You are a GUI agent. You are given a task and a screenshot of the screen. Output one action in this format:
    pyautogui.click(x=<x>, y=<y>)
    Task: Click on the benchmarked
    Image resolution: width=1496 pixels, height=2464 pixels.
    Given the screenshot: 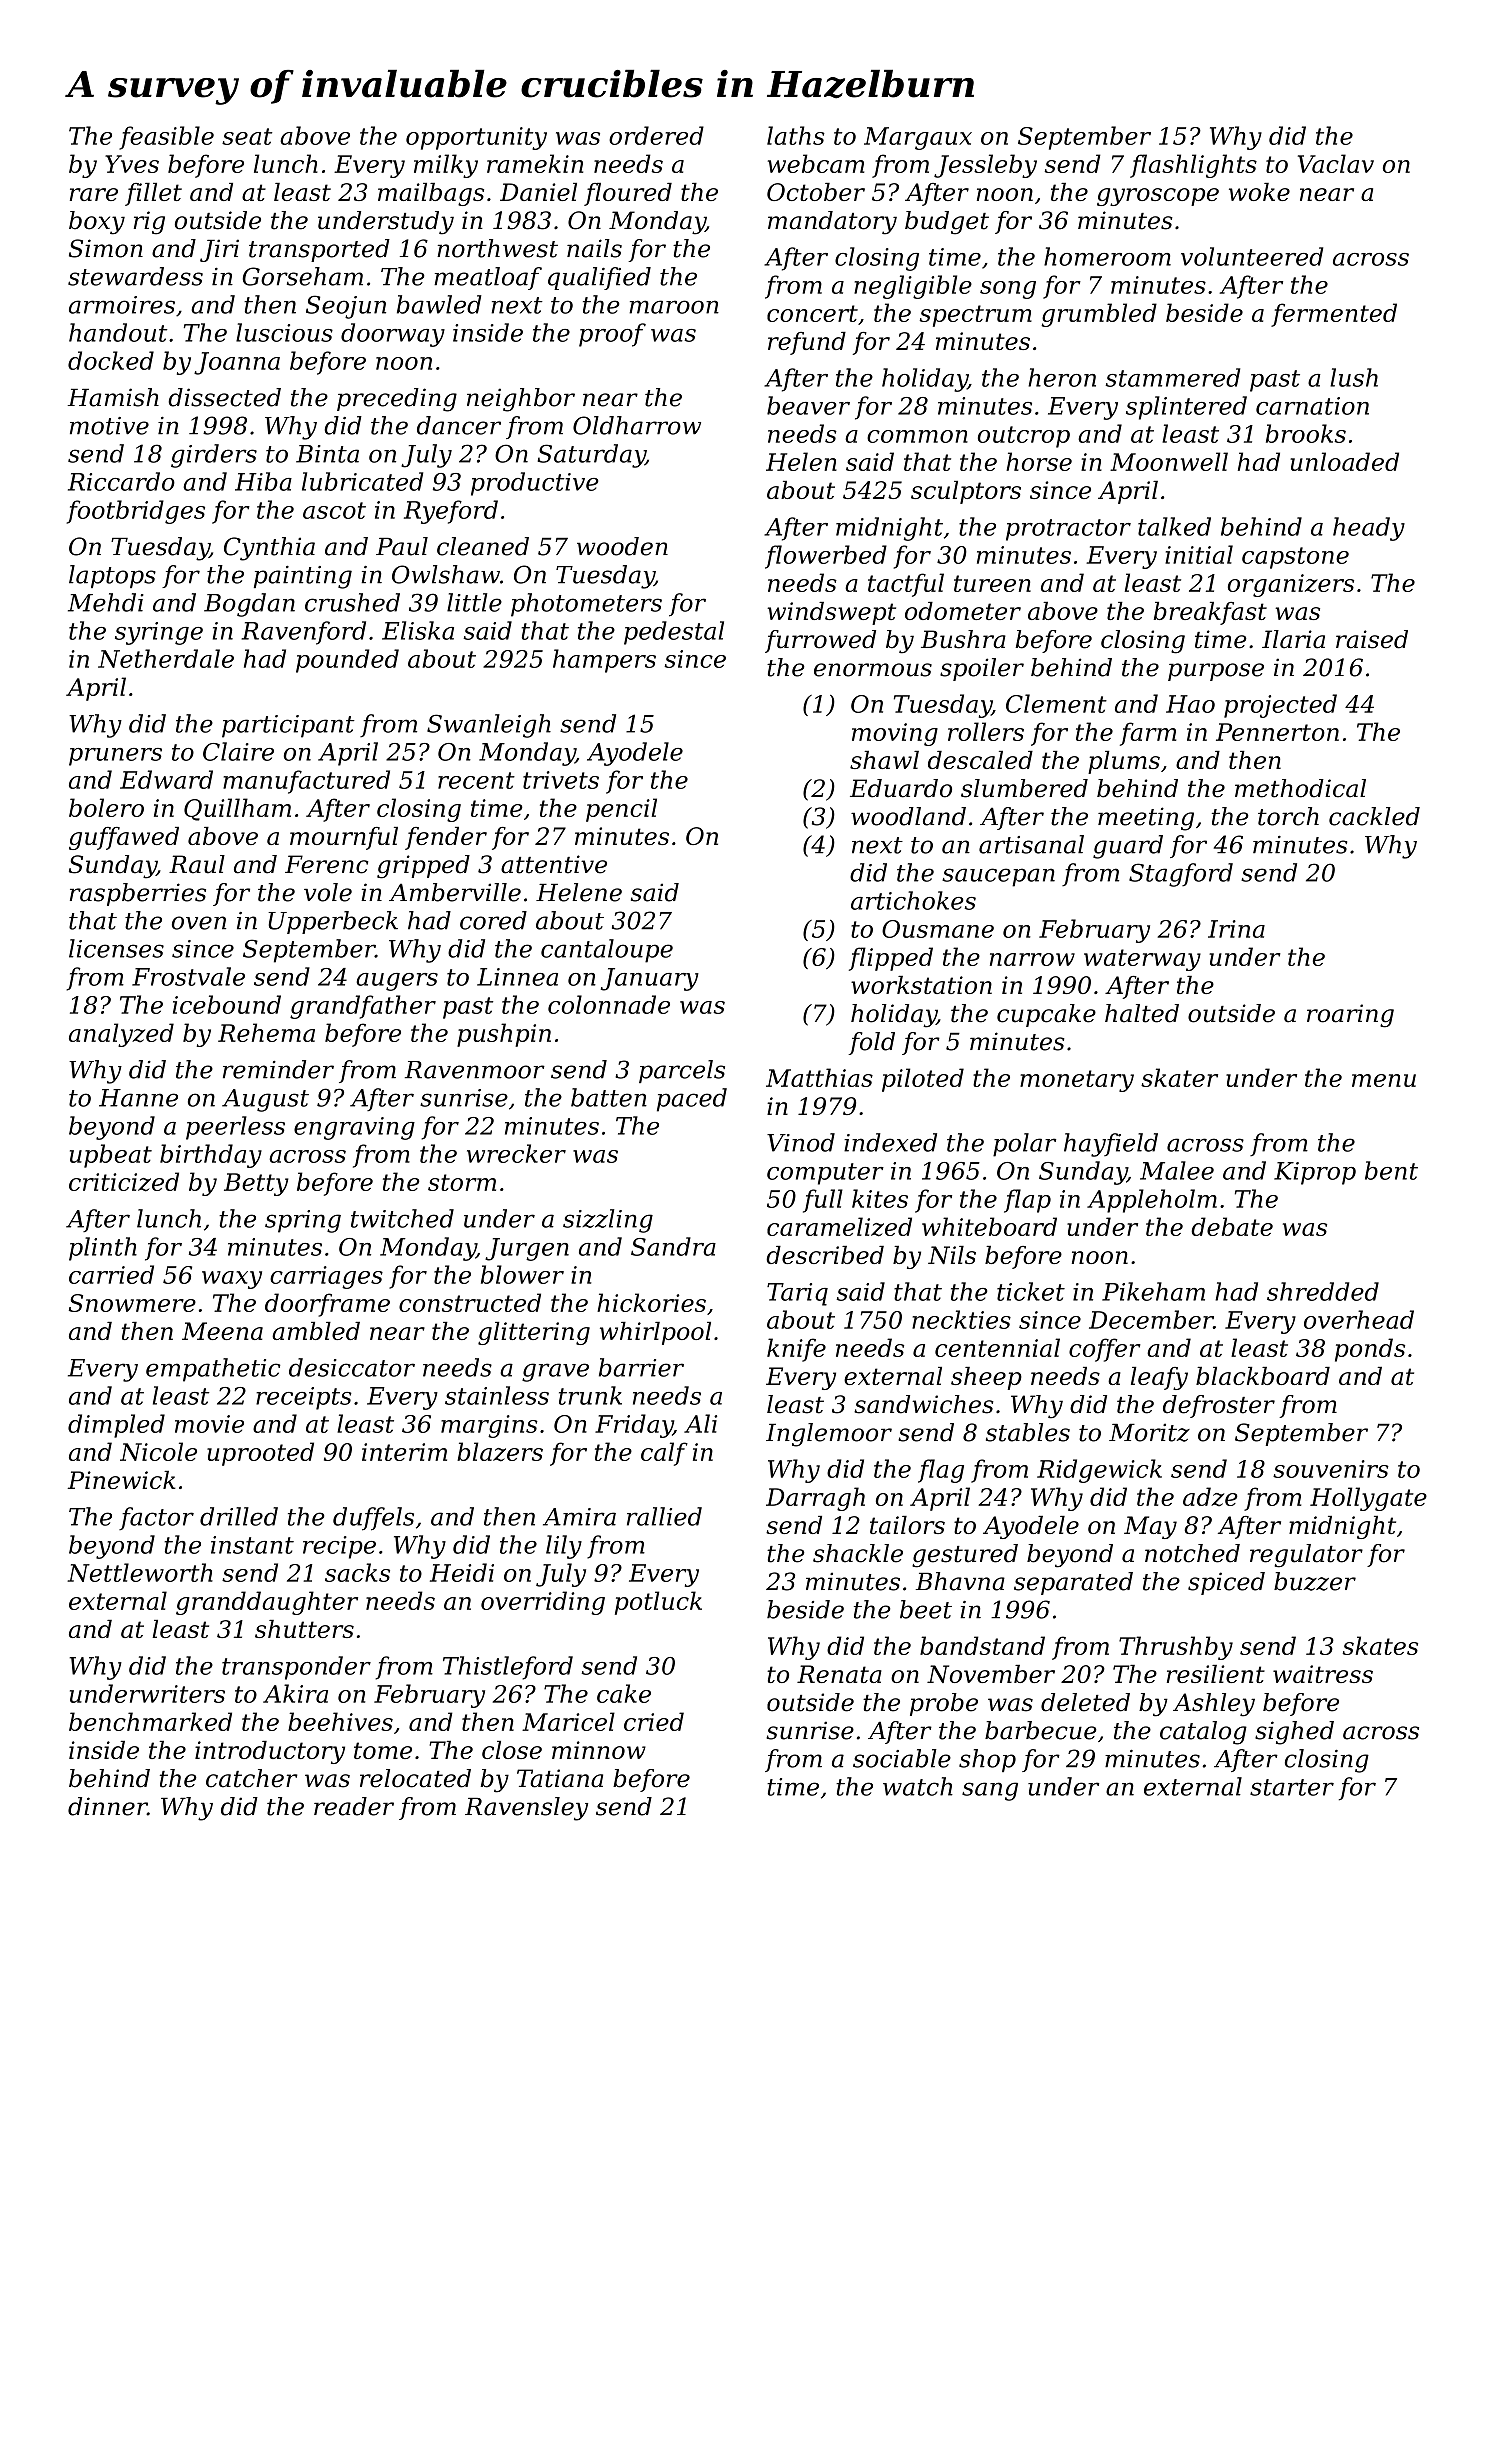 What is the action you would take?
    pyautogui.click(x=150, y=1721)
